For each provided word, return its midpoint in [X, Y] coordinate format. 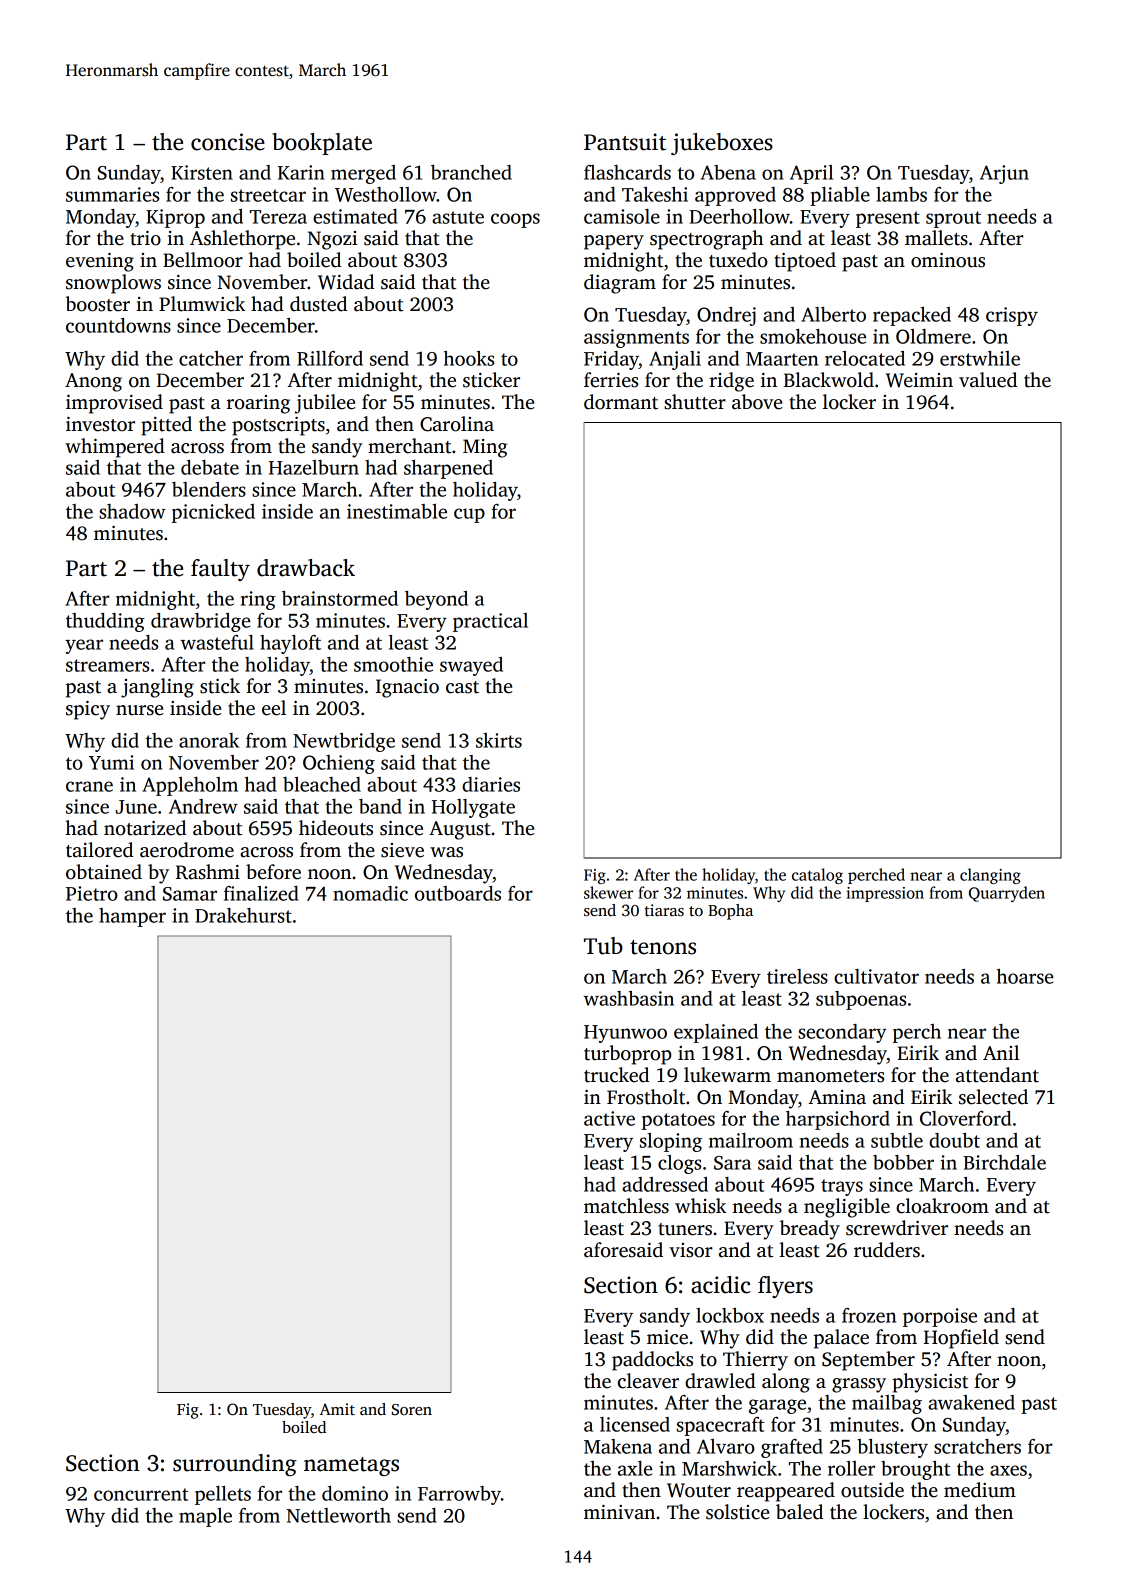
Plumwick [202, 304]
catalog [817, 876]
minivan [619, 1512]
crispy [1012, 316]
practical [490, 622]
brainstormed [340, 598]
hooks [469, 358]
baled [799, 1512]
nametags [351, 1466]
